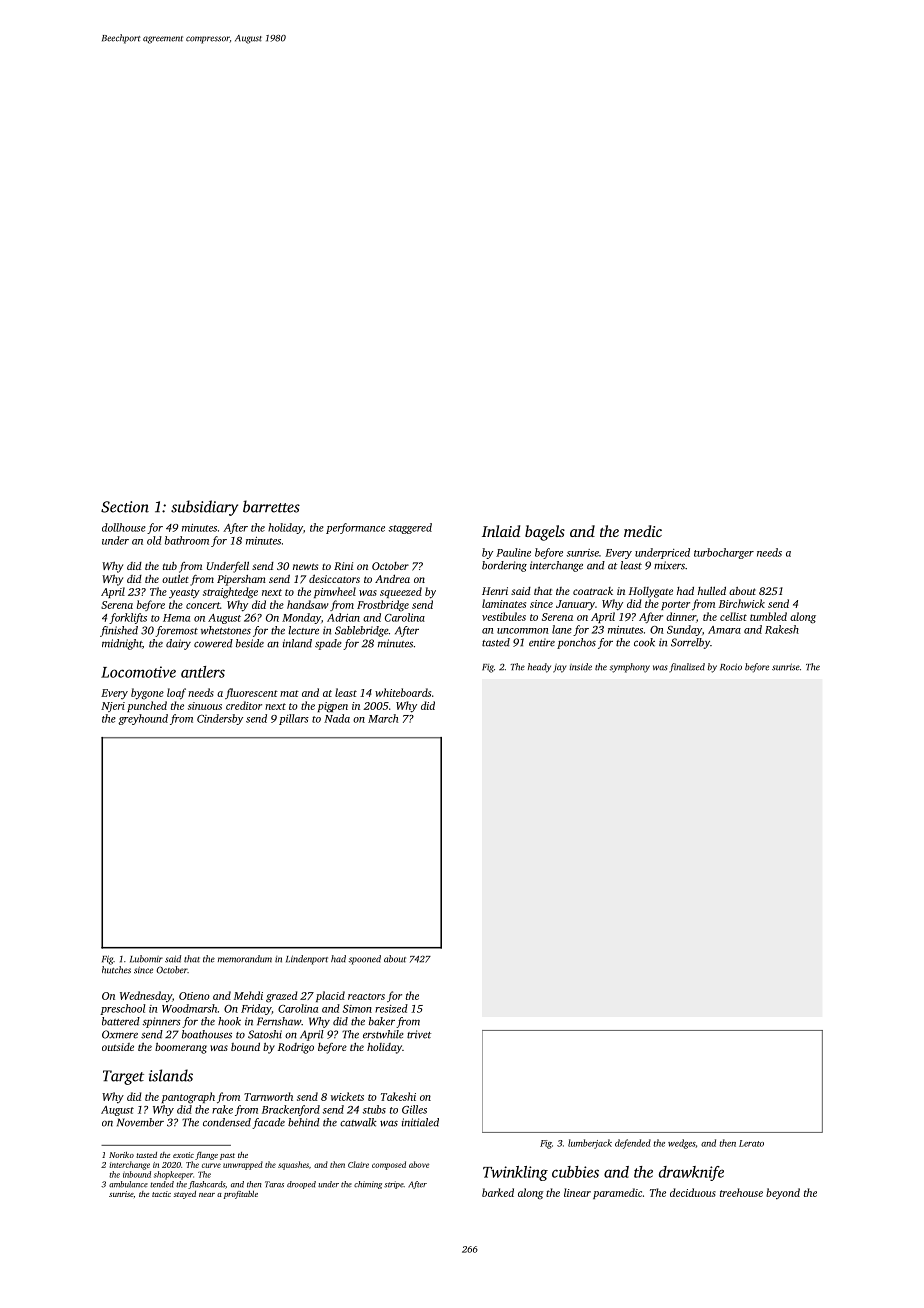 Image resolution: width=924 pixels, height=1308 pixels. Describe the element at coordinates (495, 591) in the document. I see `Henri` at that location.
